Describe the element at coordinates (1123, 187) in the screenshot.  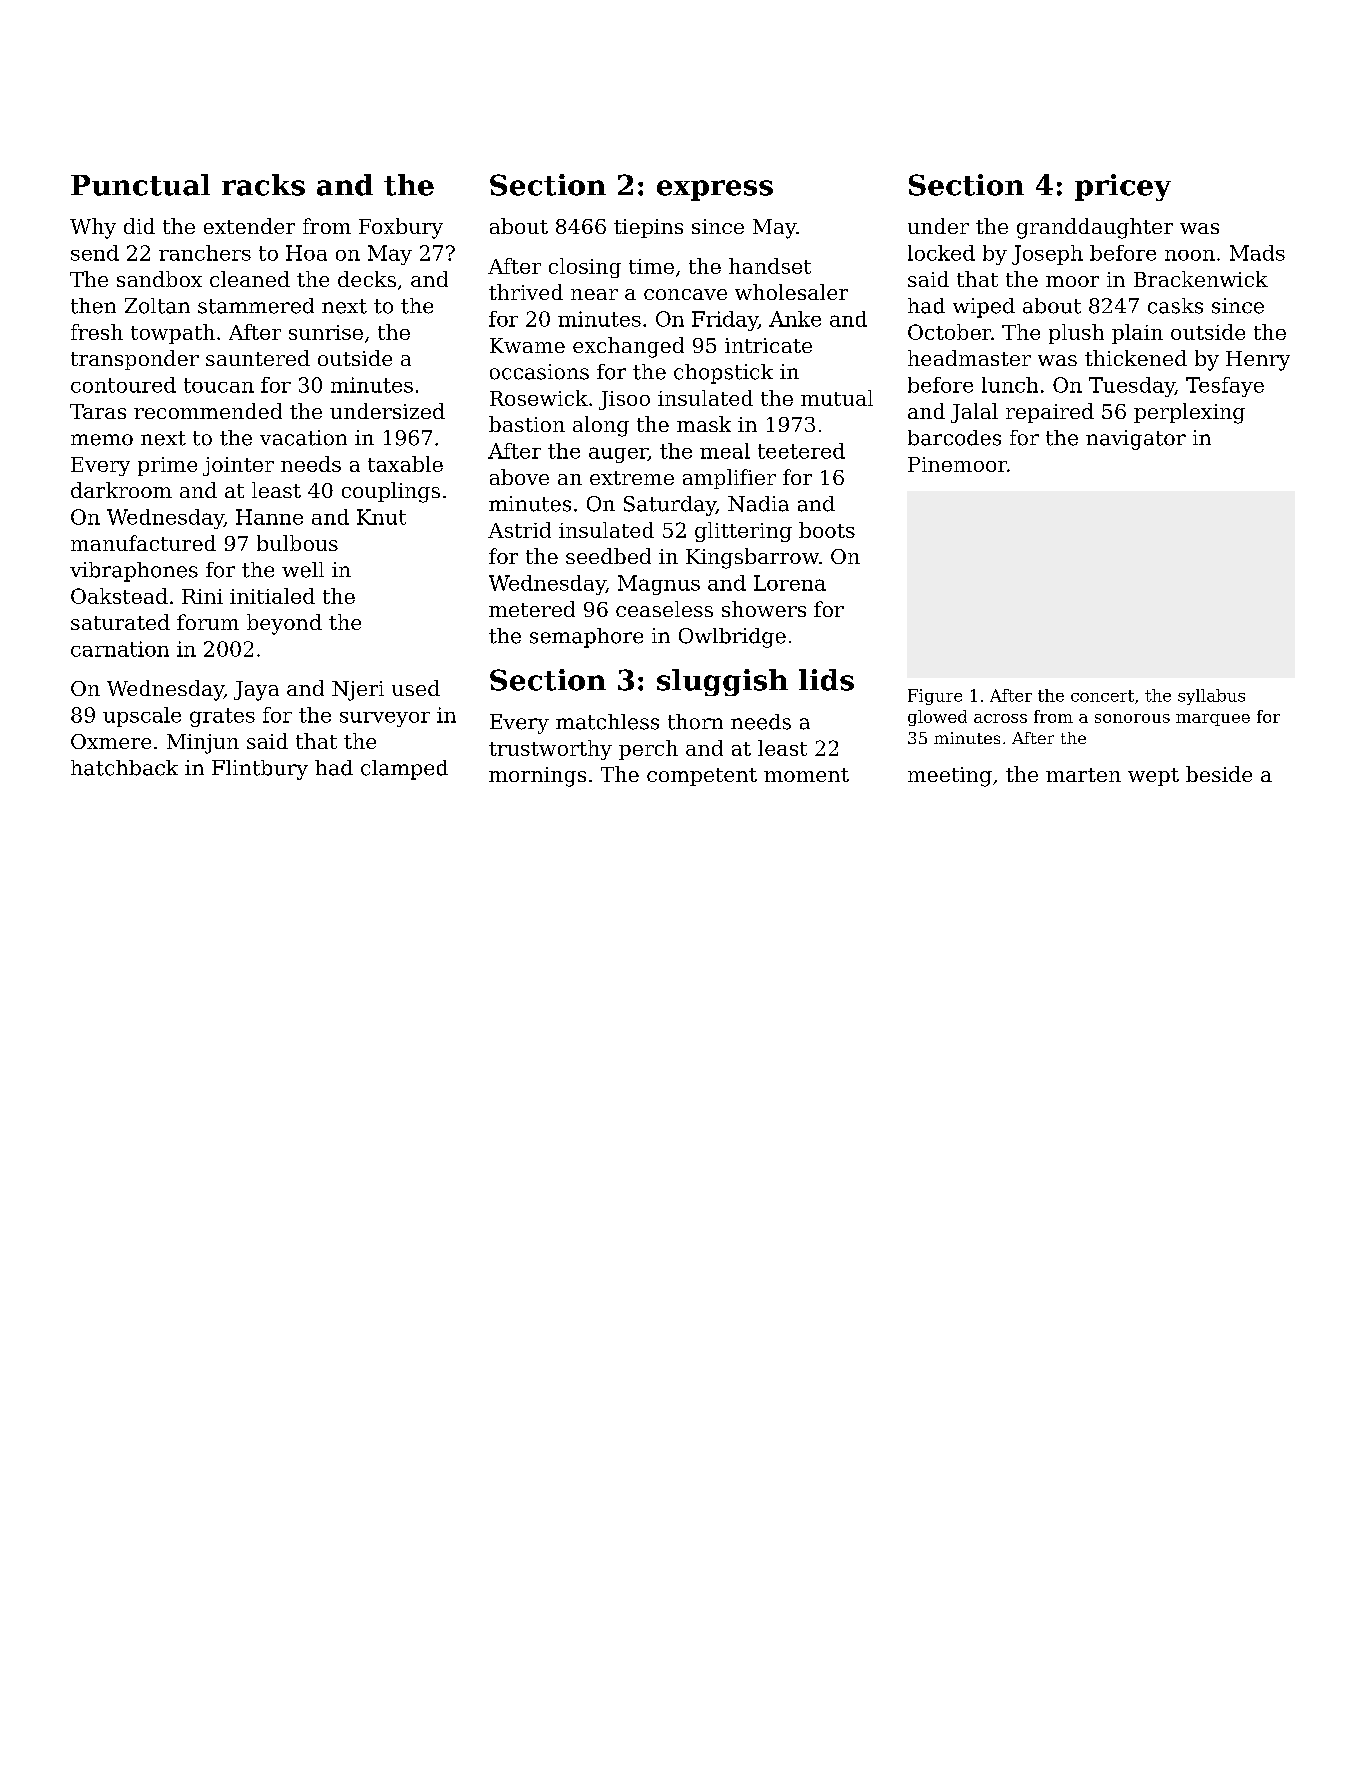
I see `pricey` at that location.
